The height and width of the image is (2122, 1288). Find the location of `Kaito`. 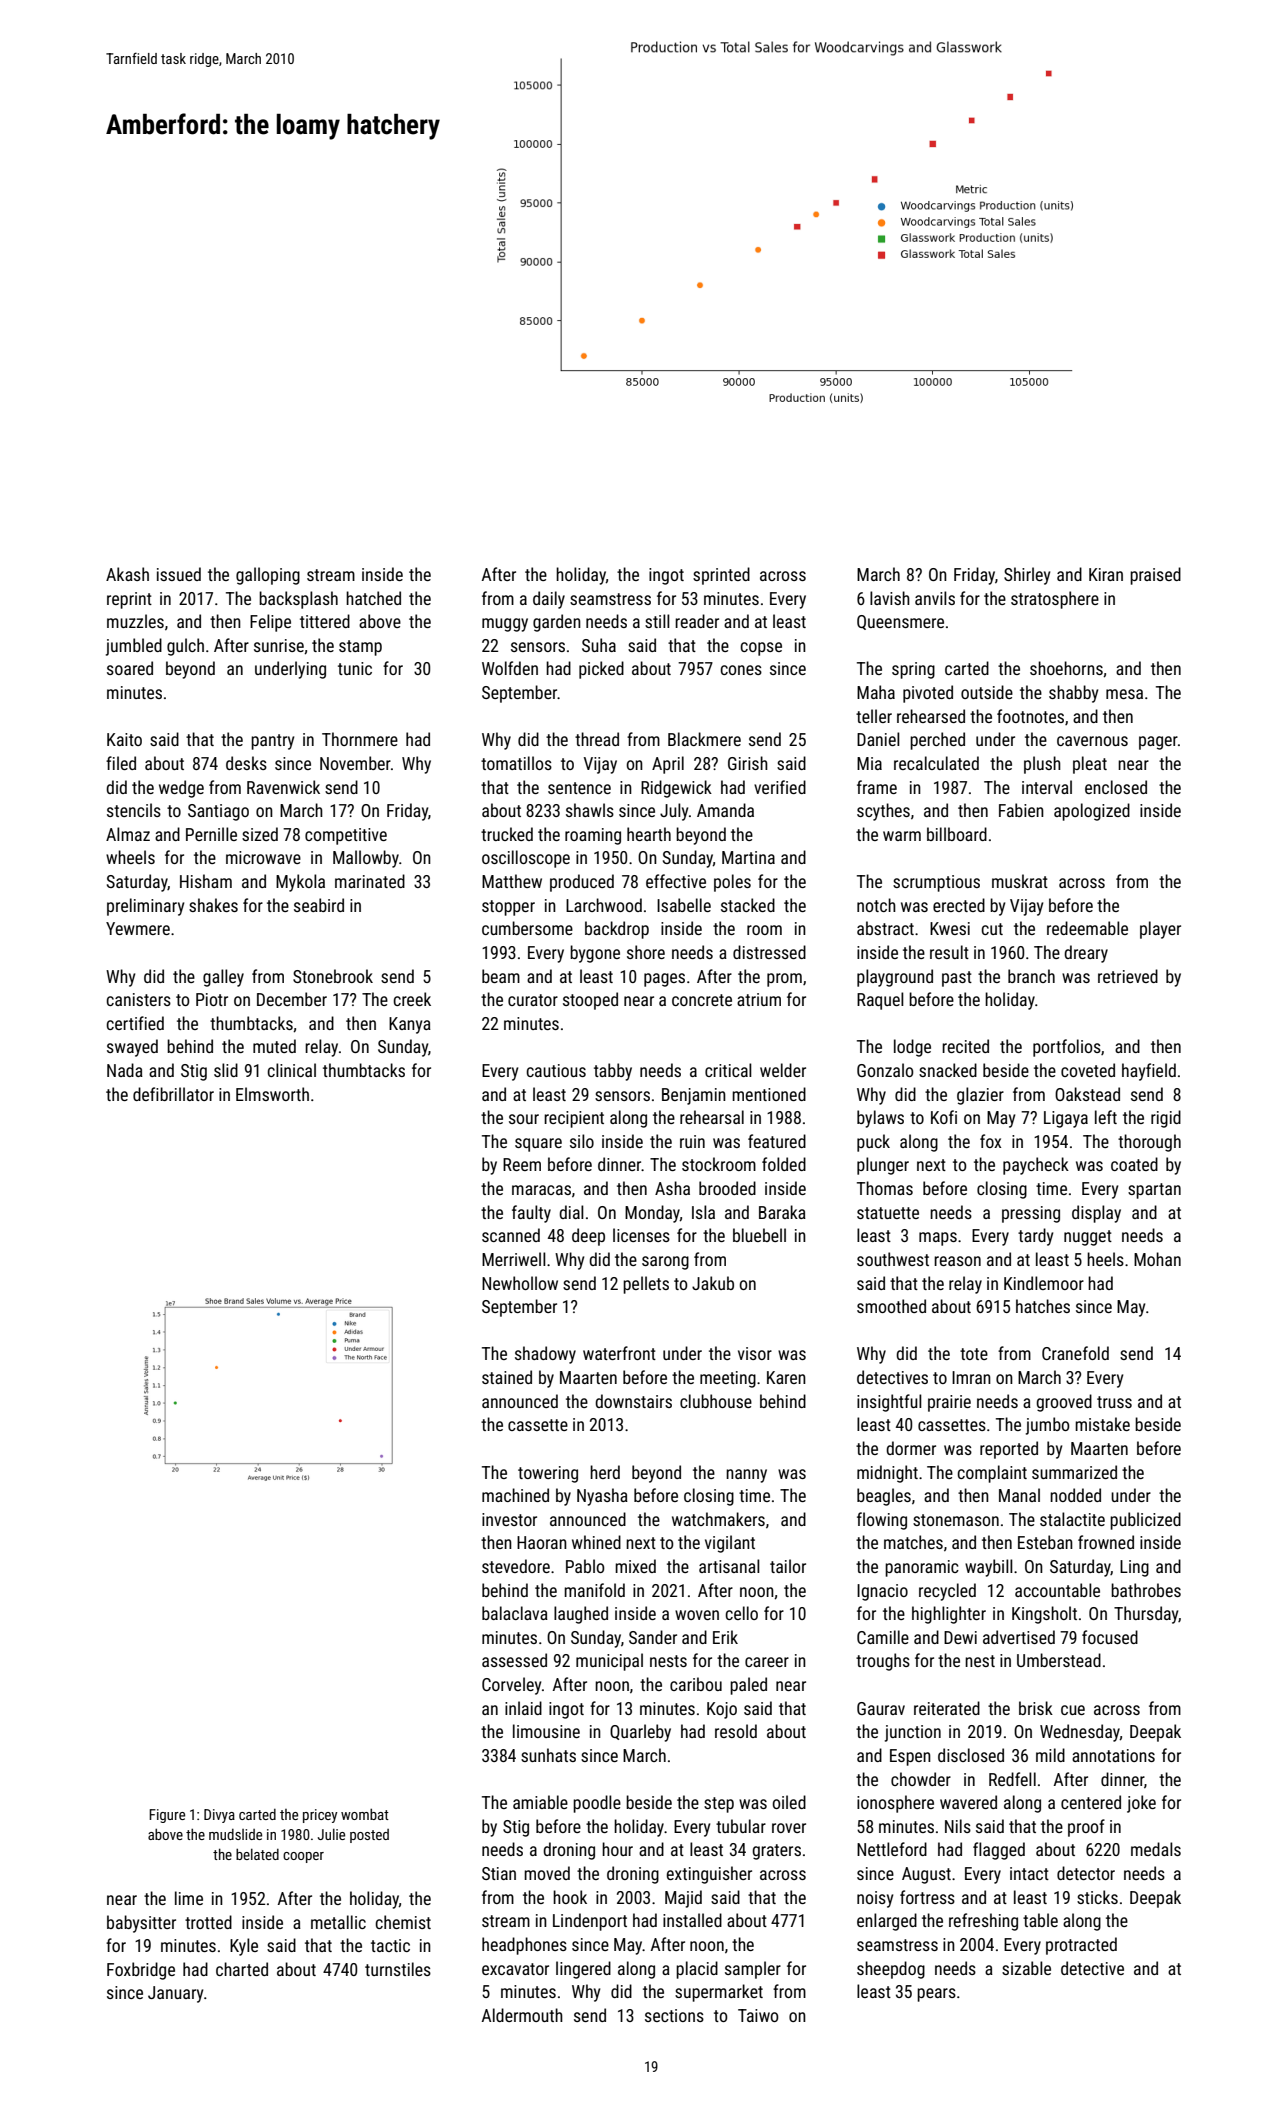

Kaito is located at coordinates (124, 739).
